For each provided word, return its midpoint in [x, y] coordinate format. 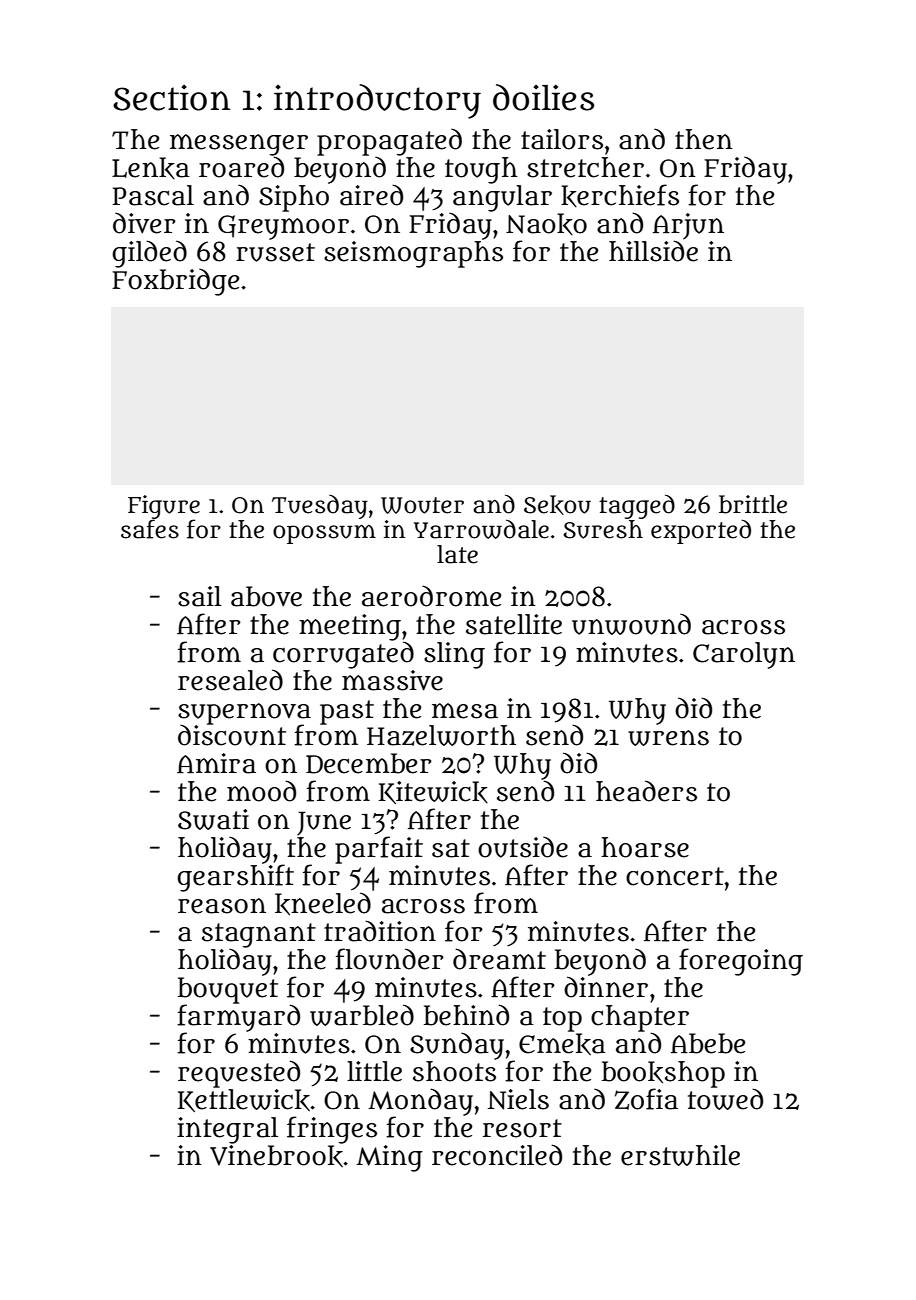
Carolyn [744, 655]
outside [523, 847]
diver [144, 223]
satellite [514, 624]
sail [200, 596]
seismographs [413, 254]
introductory [377, 101]
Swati [213, 819]
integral [227, 1130]
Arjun [688, 226]
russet [275, 252]
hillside [653, 251]
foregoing [741, 962]
